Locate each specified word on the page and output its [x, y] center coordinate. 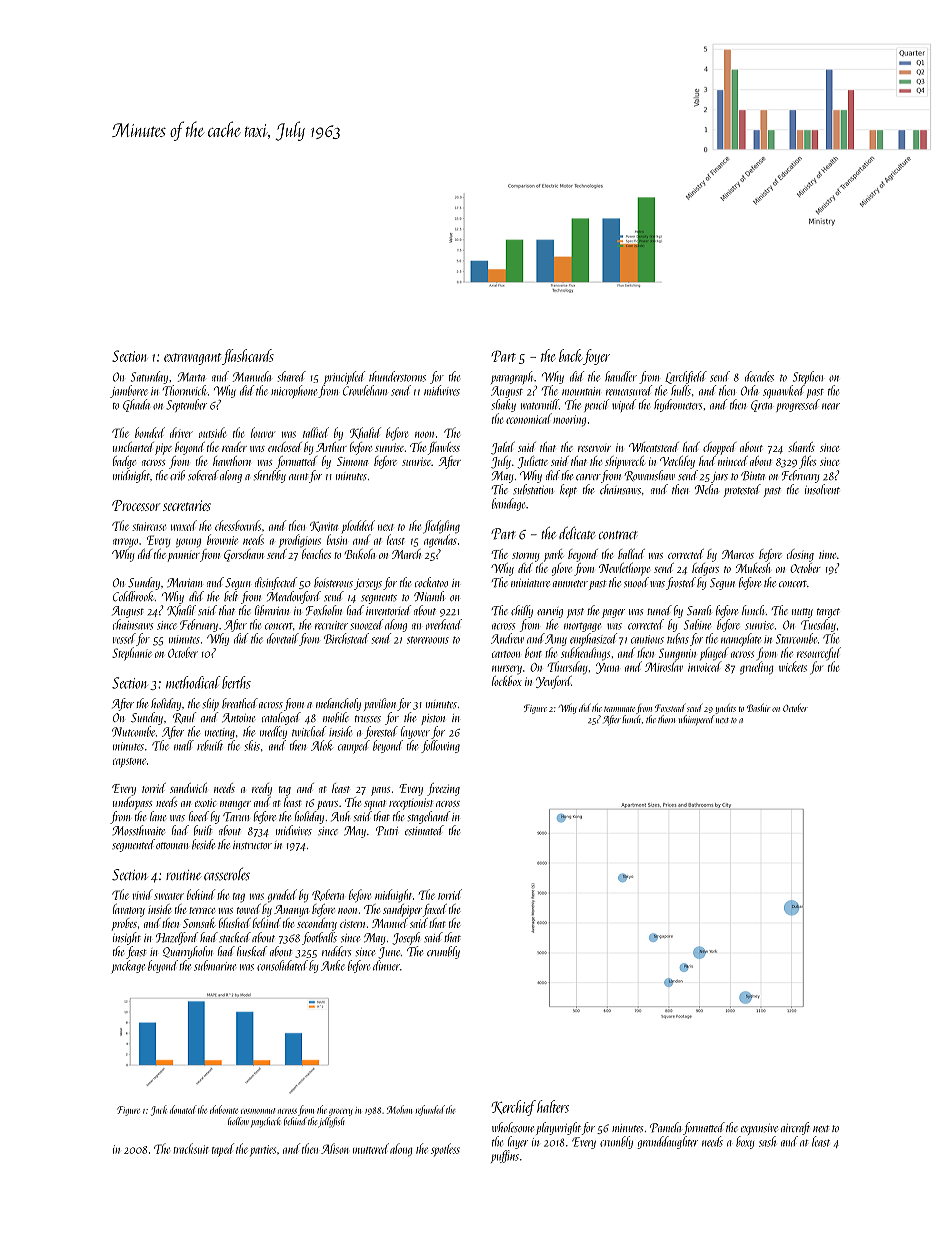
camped [354, 746]
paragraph [512, 377]
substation [533, 489]
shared [291, 376]
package [128, 966]
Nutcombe [133, 731]
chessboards [238, 525]
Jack [159, 1110]
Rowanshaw [649, 475]
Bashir [758, 707]
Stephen [808, 377]
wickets [793, 666]
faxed [435, 910]
